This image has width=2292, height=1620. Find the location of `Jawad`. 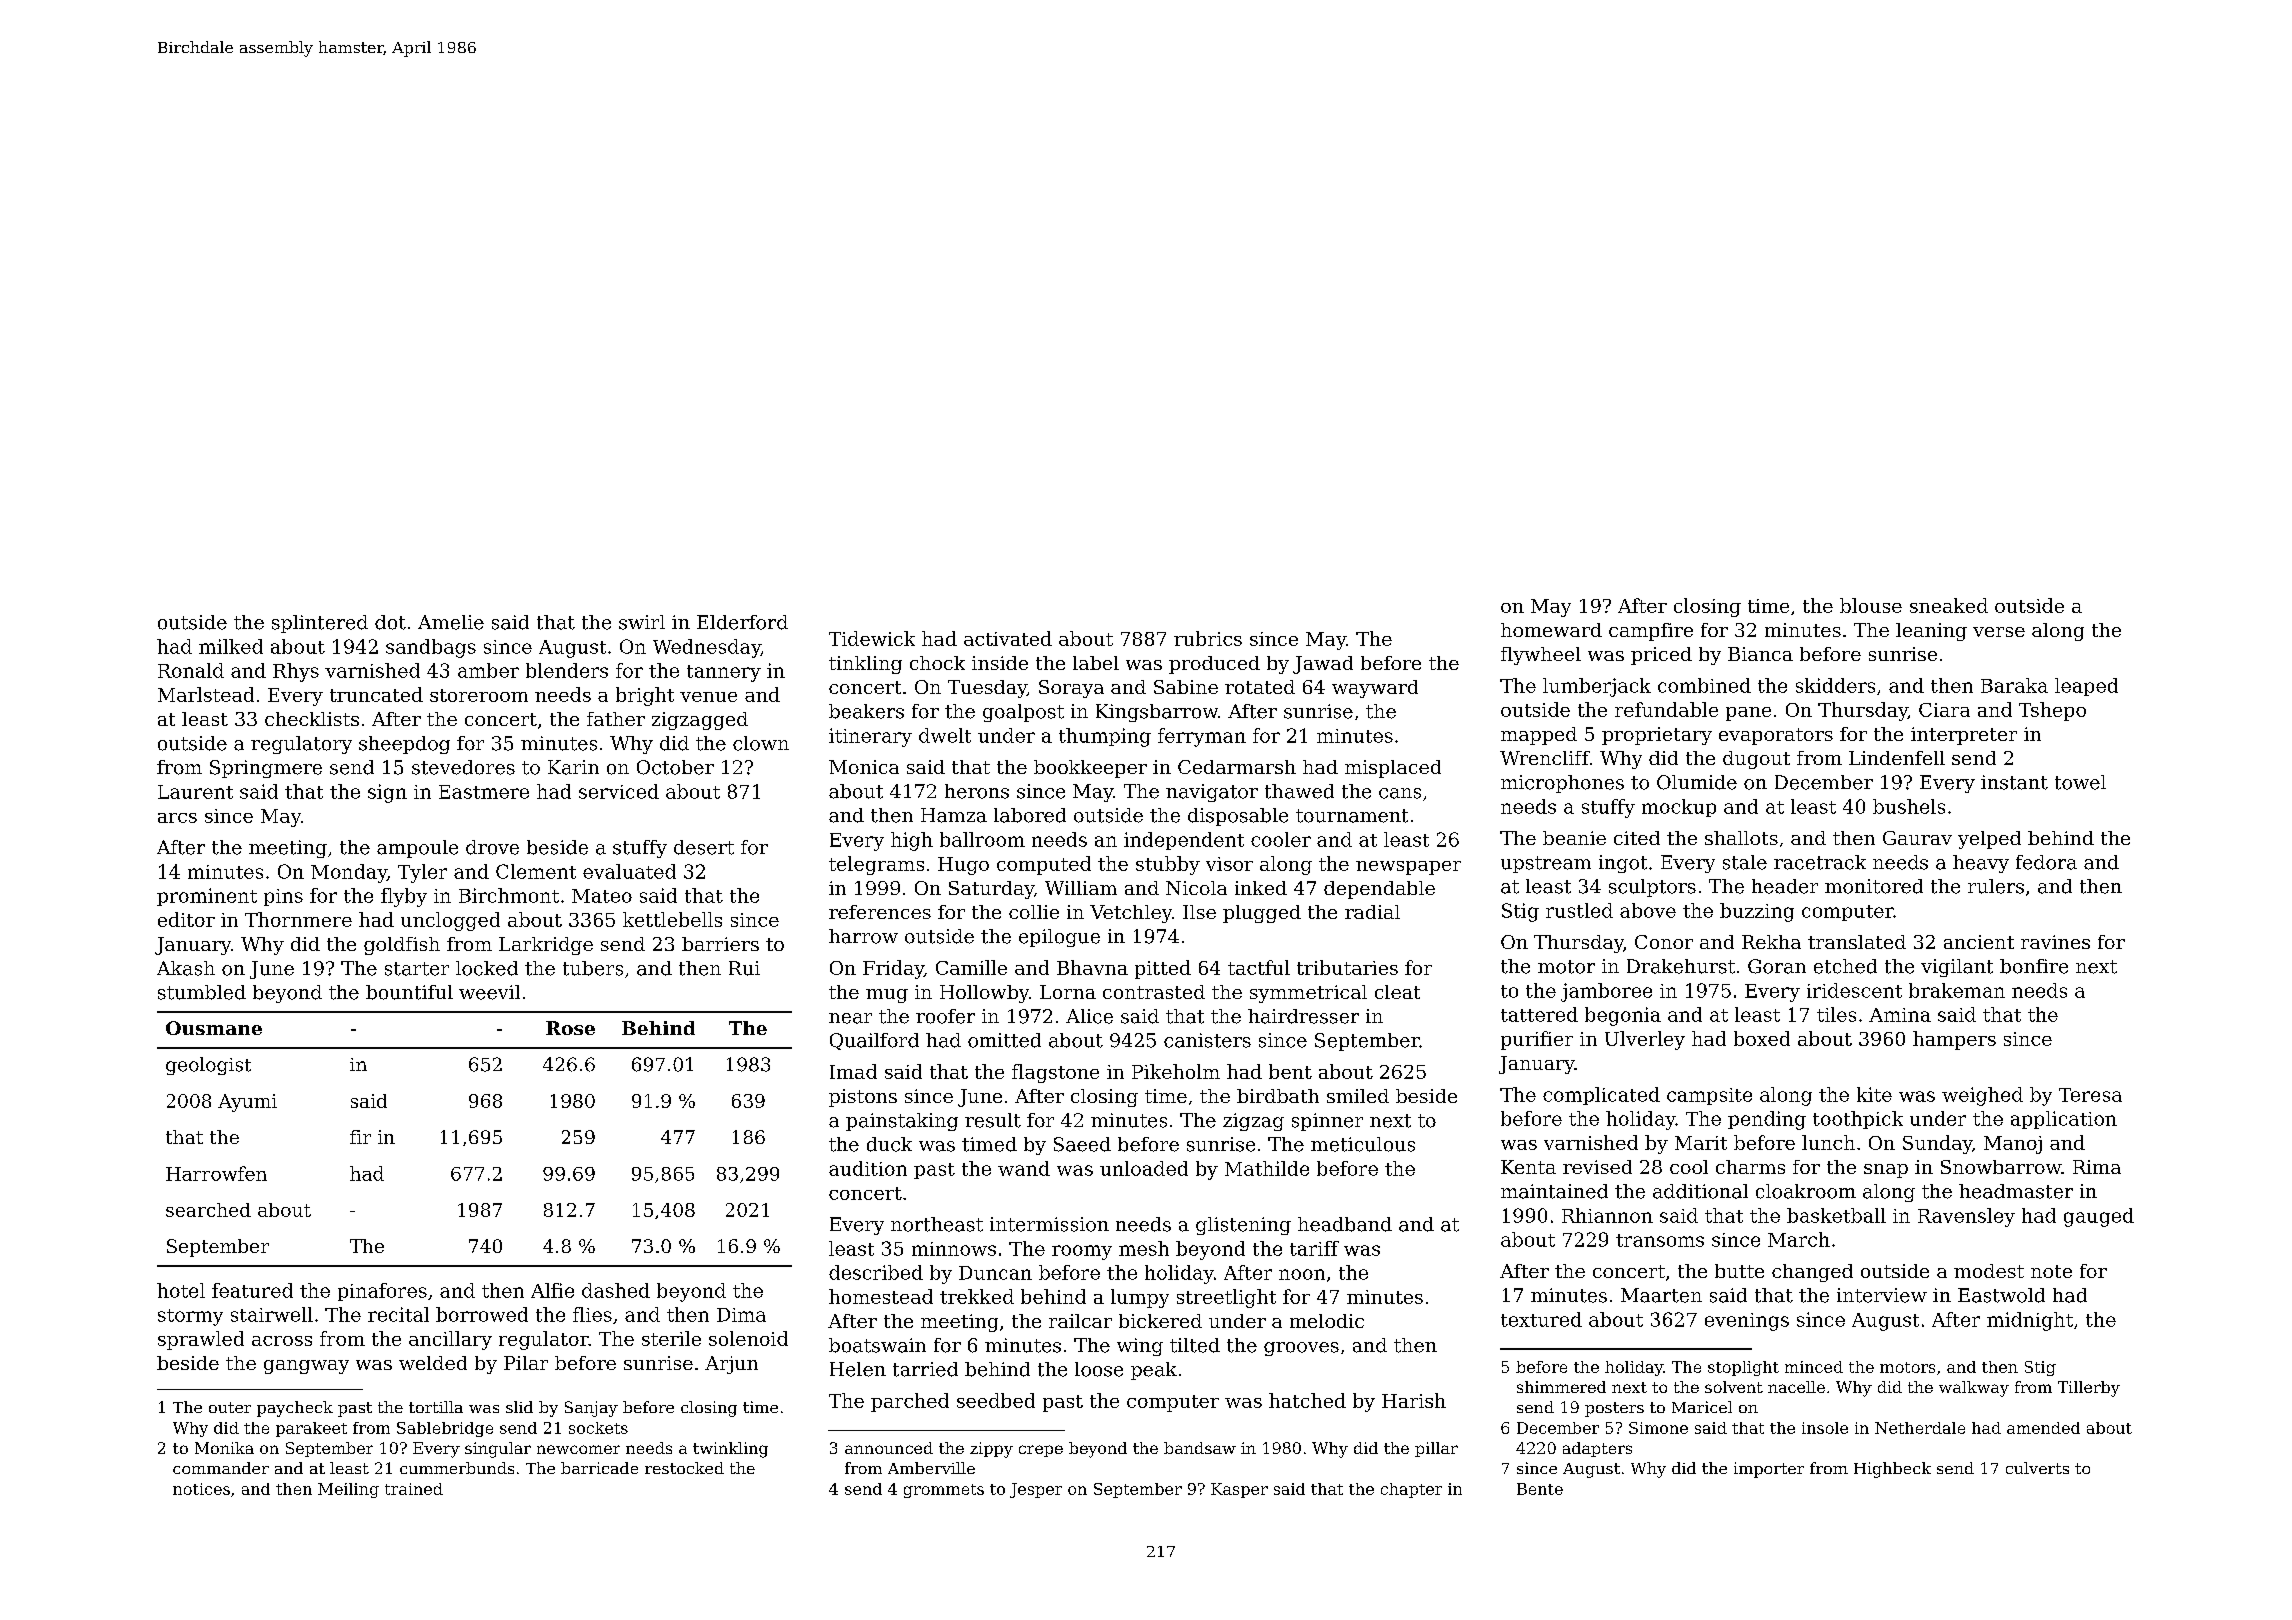

Jawad is located at coordinates (1323, 665).
